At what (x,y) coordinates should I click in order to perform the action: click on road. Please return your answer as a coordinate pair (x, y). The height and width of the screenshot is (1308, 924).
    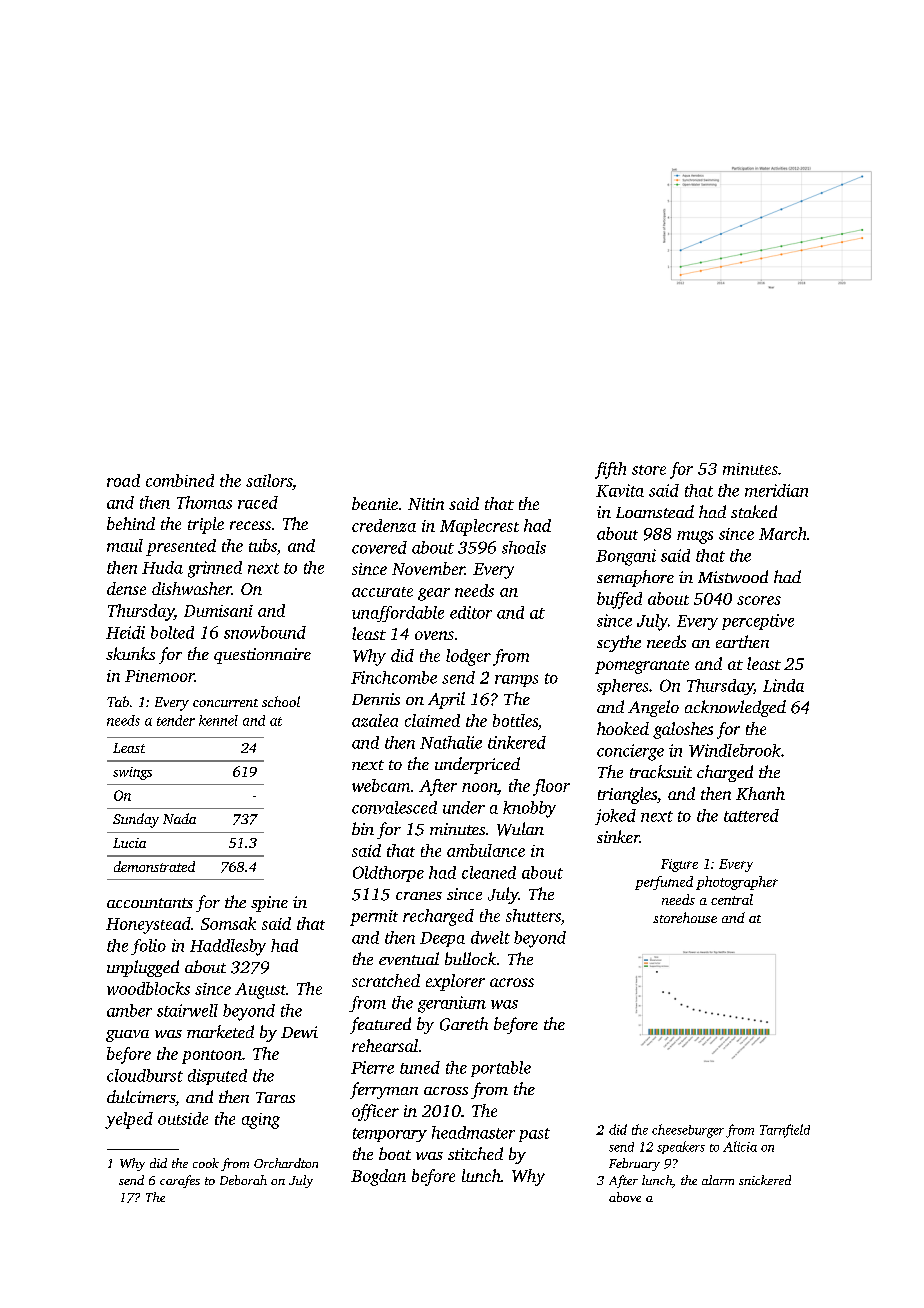
    Looking at the image, I should click on (123, 480).
